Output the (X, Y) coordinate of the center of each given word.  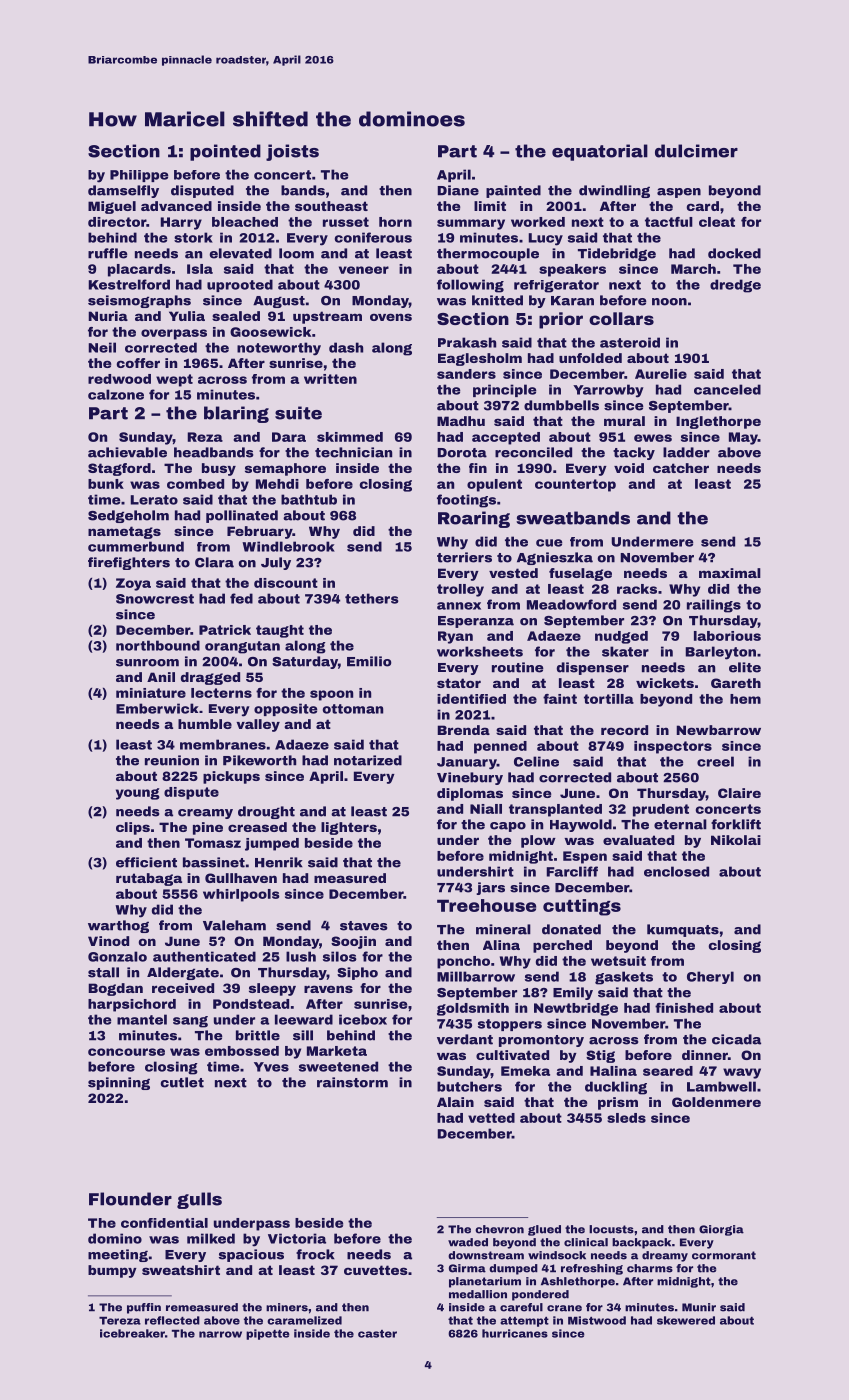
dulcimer (696, 151)
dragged (210, 678)
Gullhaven (241, 878)
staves (363, 926)
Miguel (112, 207)
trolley (460, 590)
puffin (144, 1308)
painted (513, 191)
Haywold (581, 825)
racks (637, 589)
